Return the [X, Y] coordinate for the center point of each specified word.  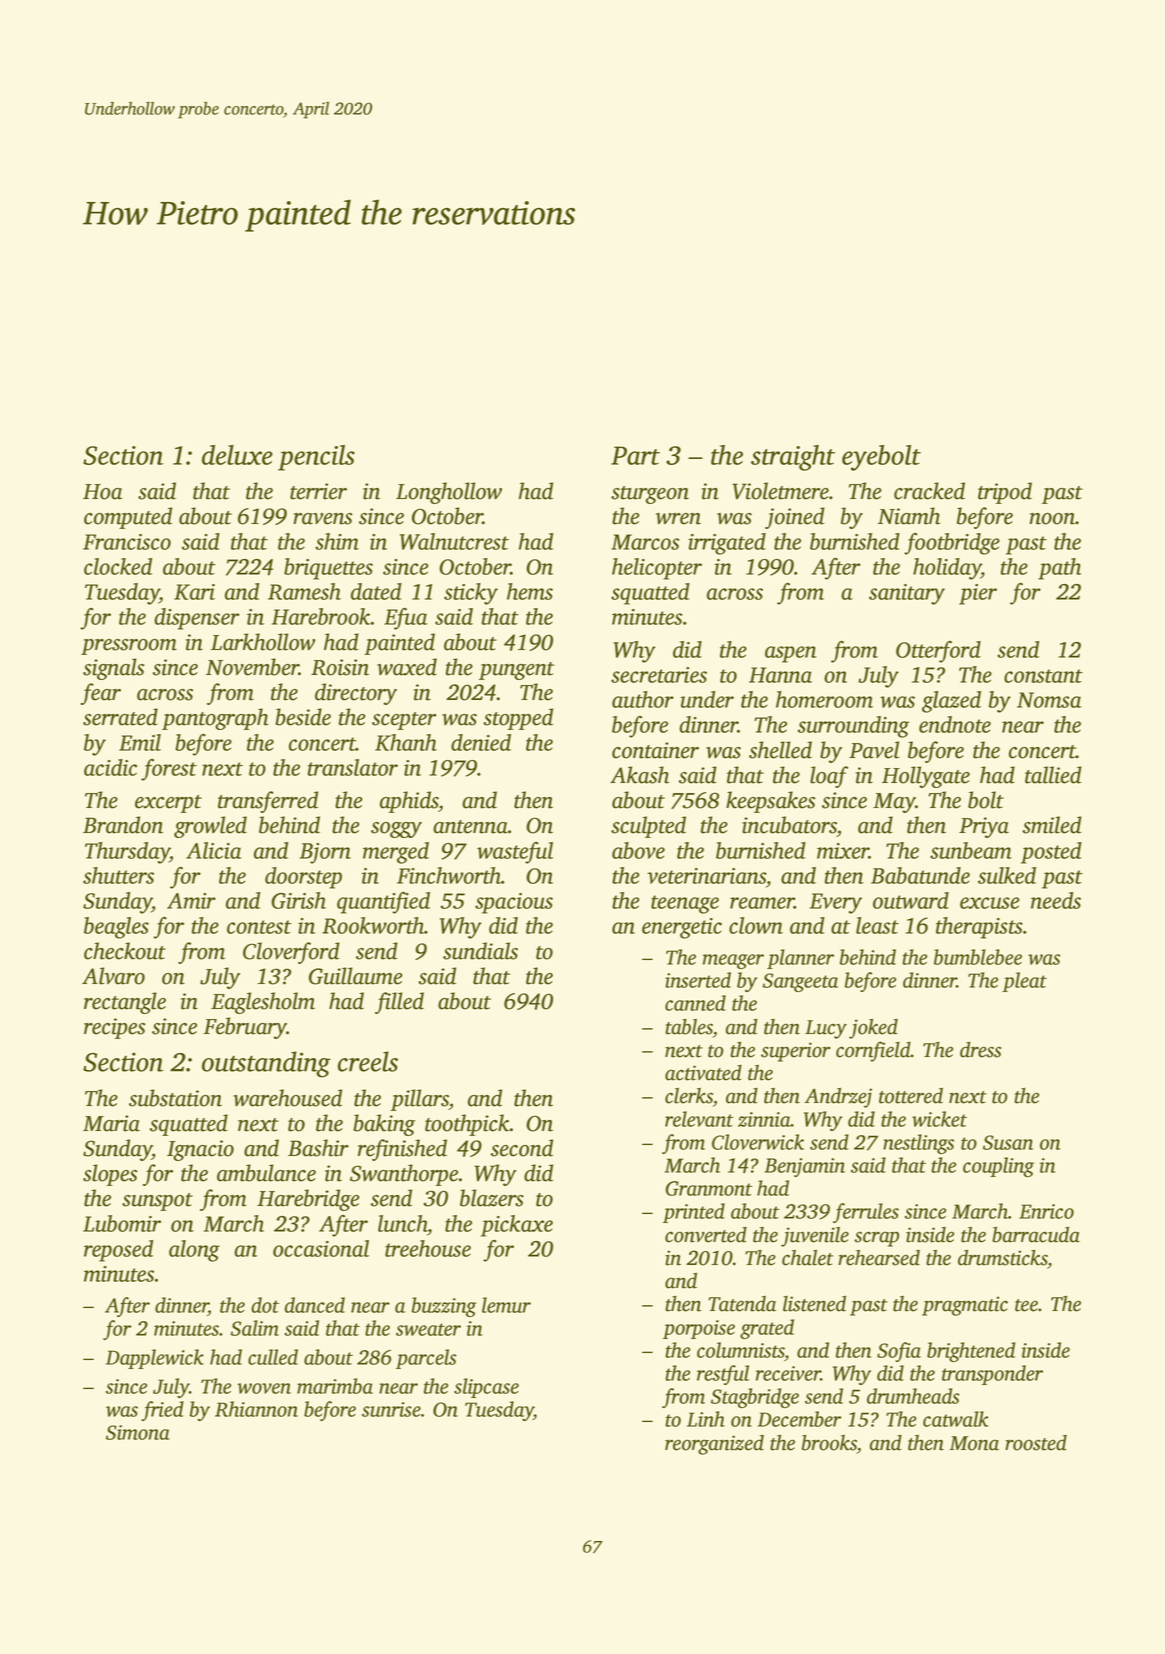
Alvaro [113, 976]
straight [793, 458]
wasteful [515, 853]
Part [635, 455]
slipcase [486, 1388]
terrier [318, 491]
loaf [829, 777]
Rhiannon [256, 1409]
